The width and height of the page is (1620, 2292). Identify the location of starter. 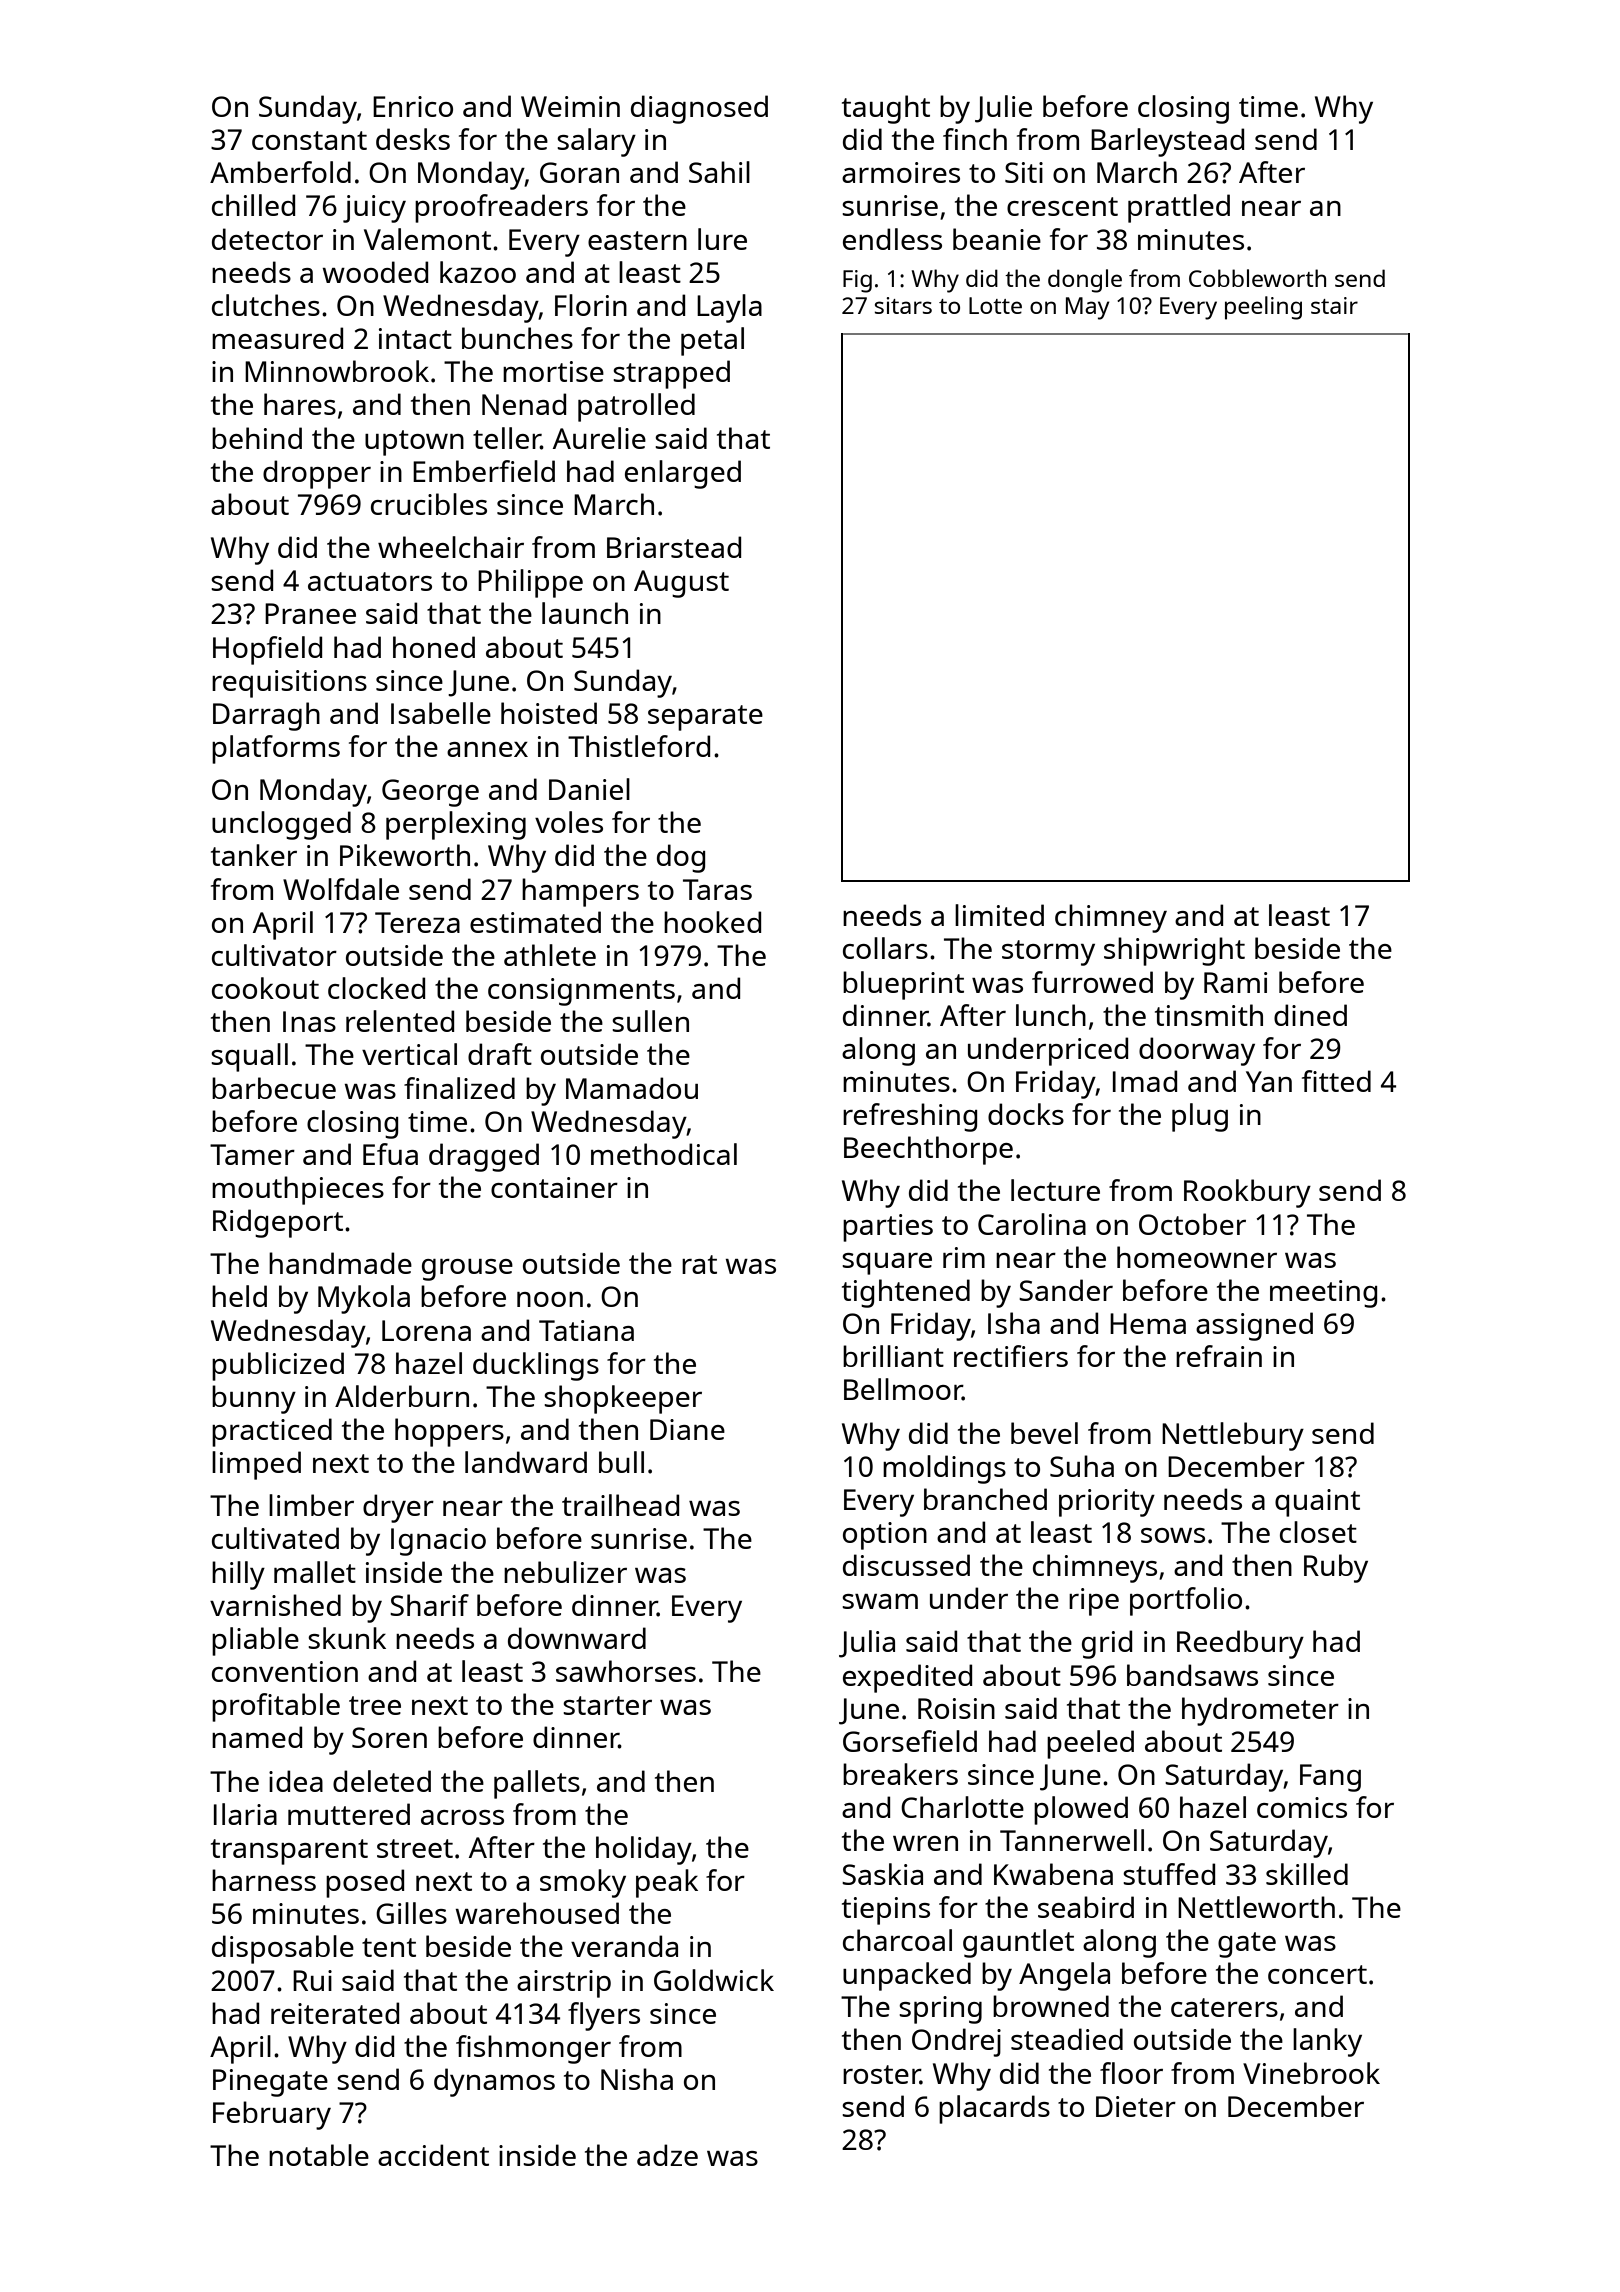
(607, 1705).
